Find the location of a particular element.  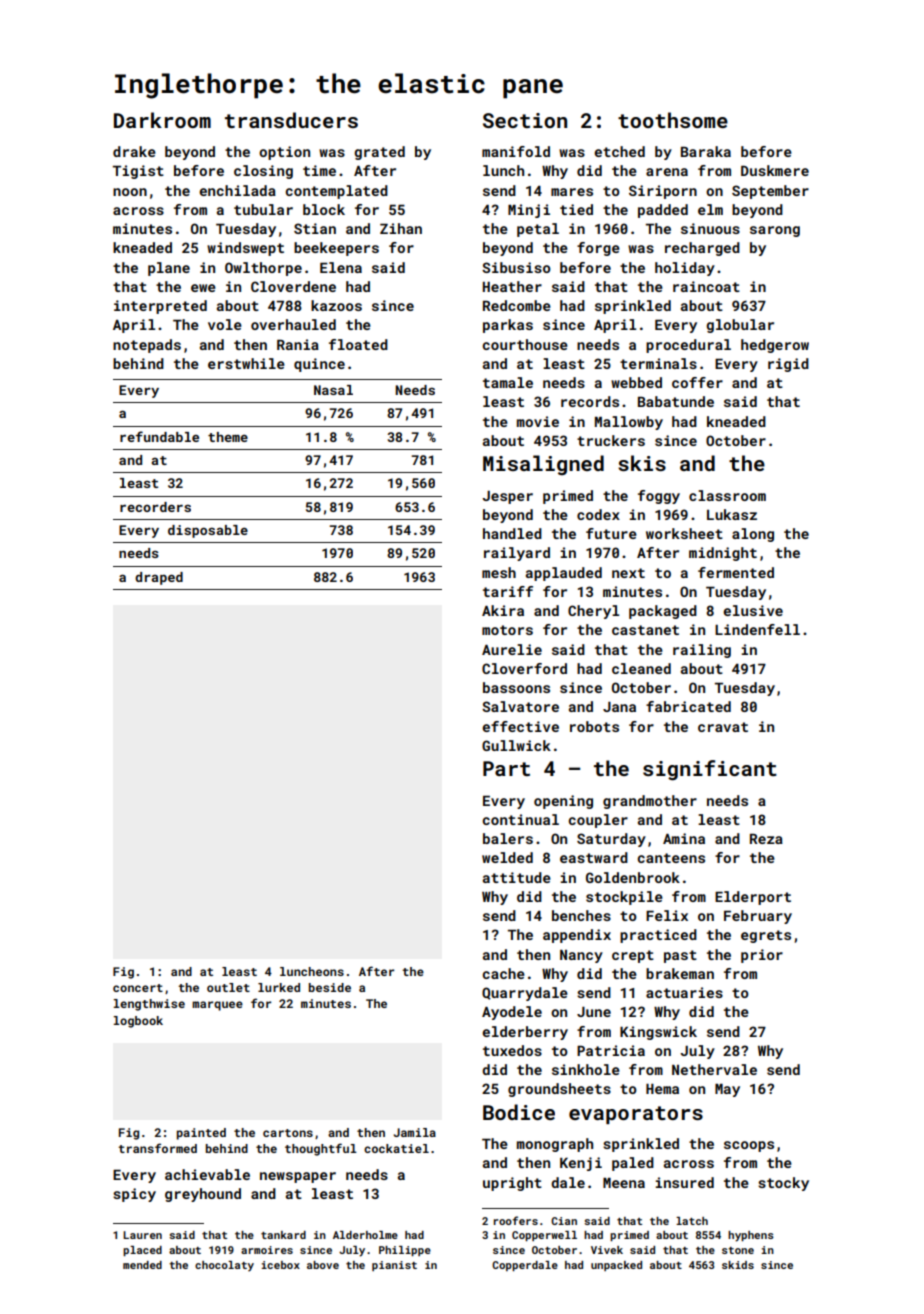

Copperwell is located at coordinates (544, 1236).
